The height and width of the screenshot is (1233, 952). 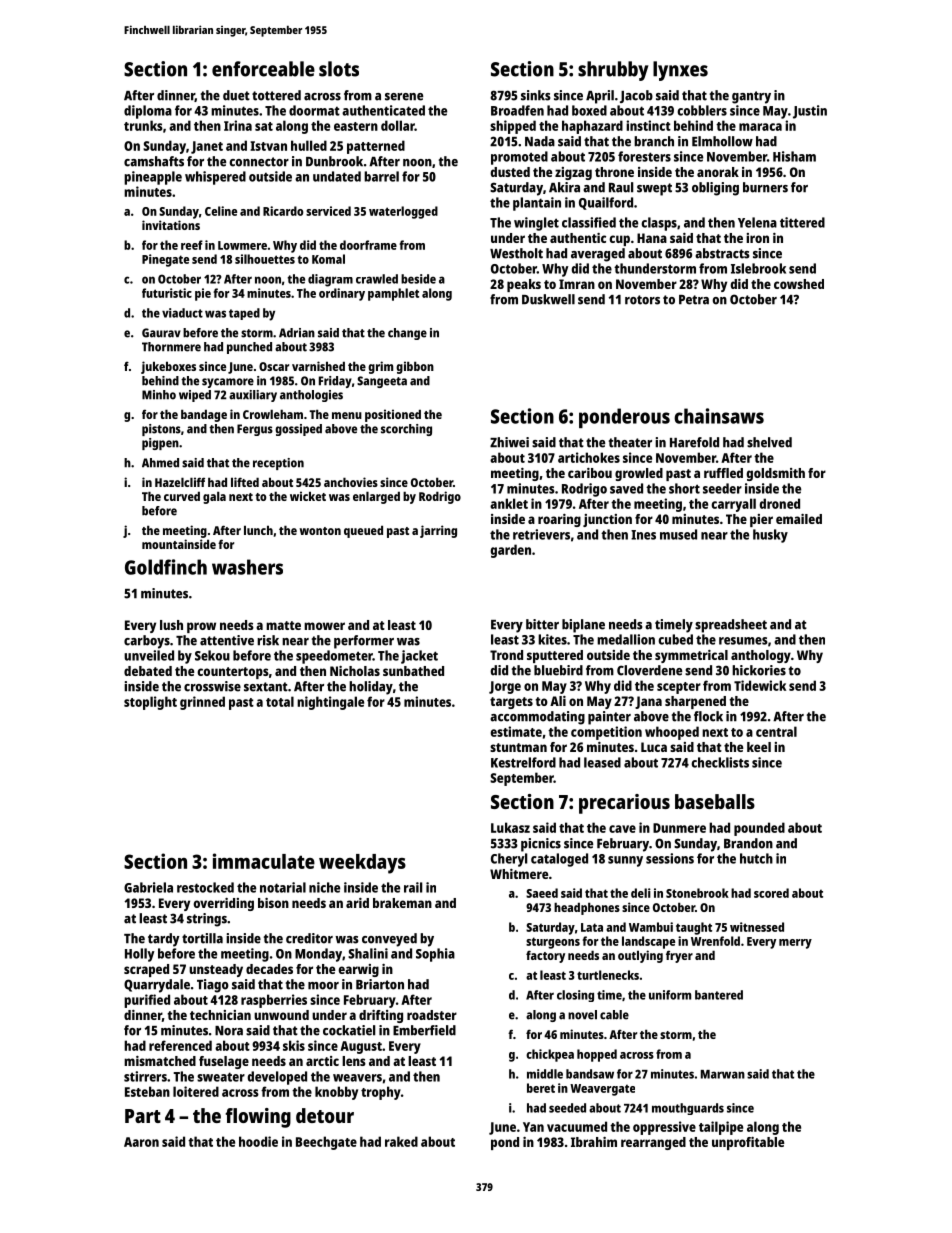 What do you see at coordinates (268, 146) in the screenshot?
I see `Istvan` at bounding box center [268, 146].
